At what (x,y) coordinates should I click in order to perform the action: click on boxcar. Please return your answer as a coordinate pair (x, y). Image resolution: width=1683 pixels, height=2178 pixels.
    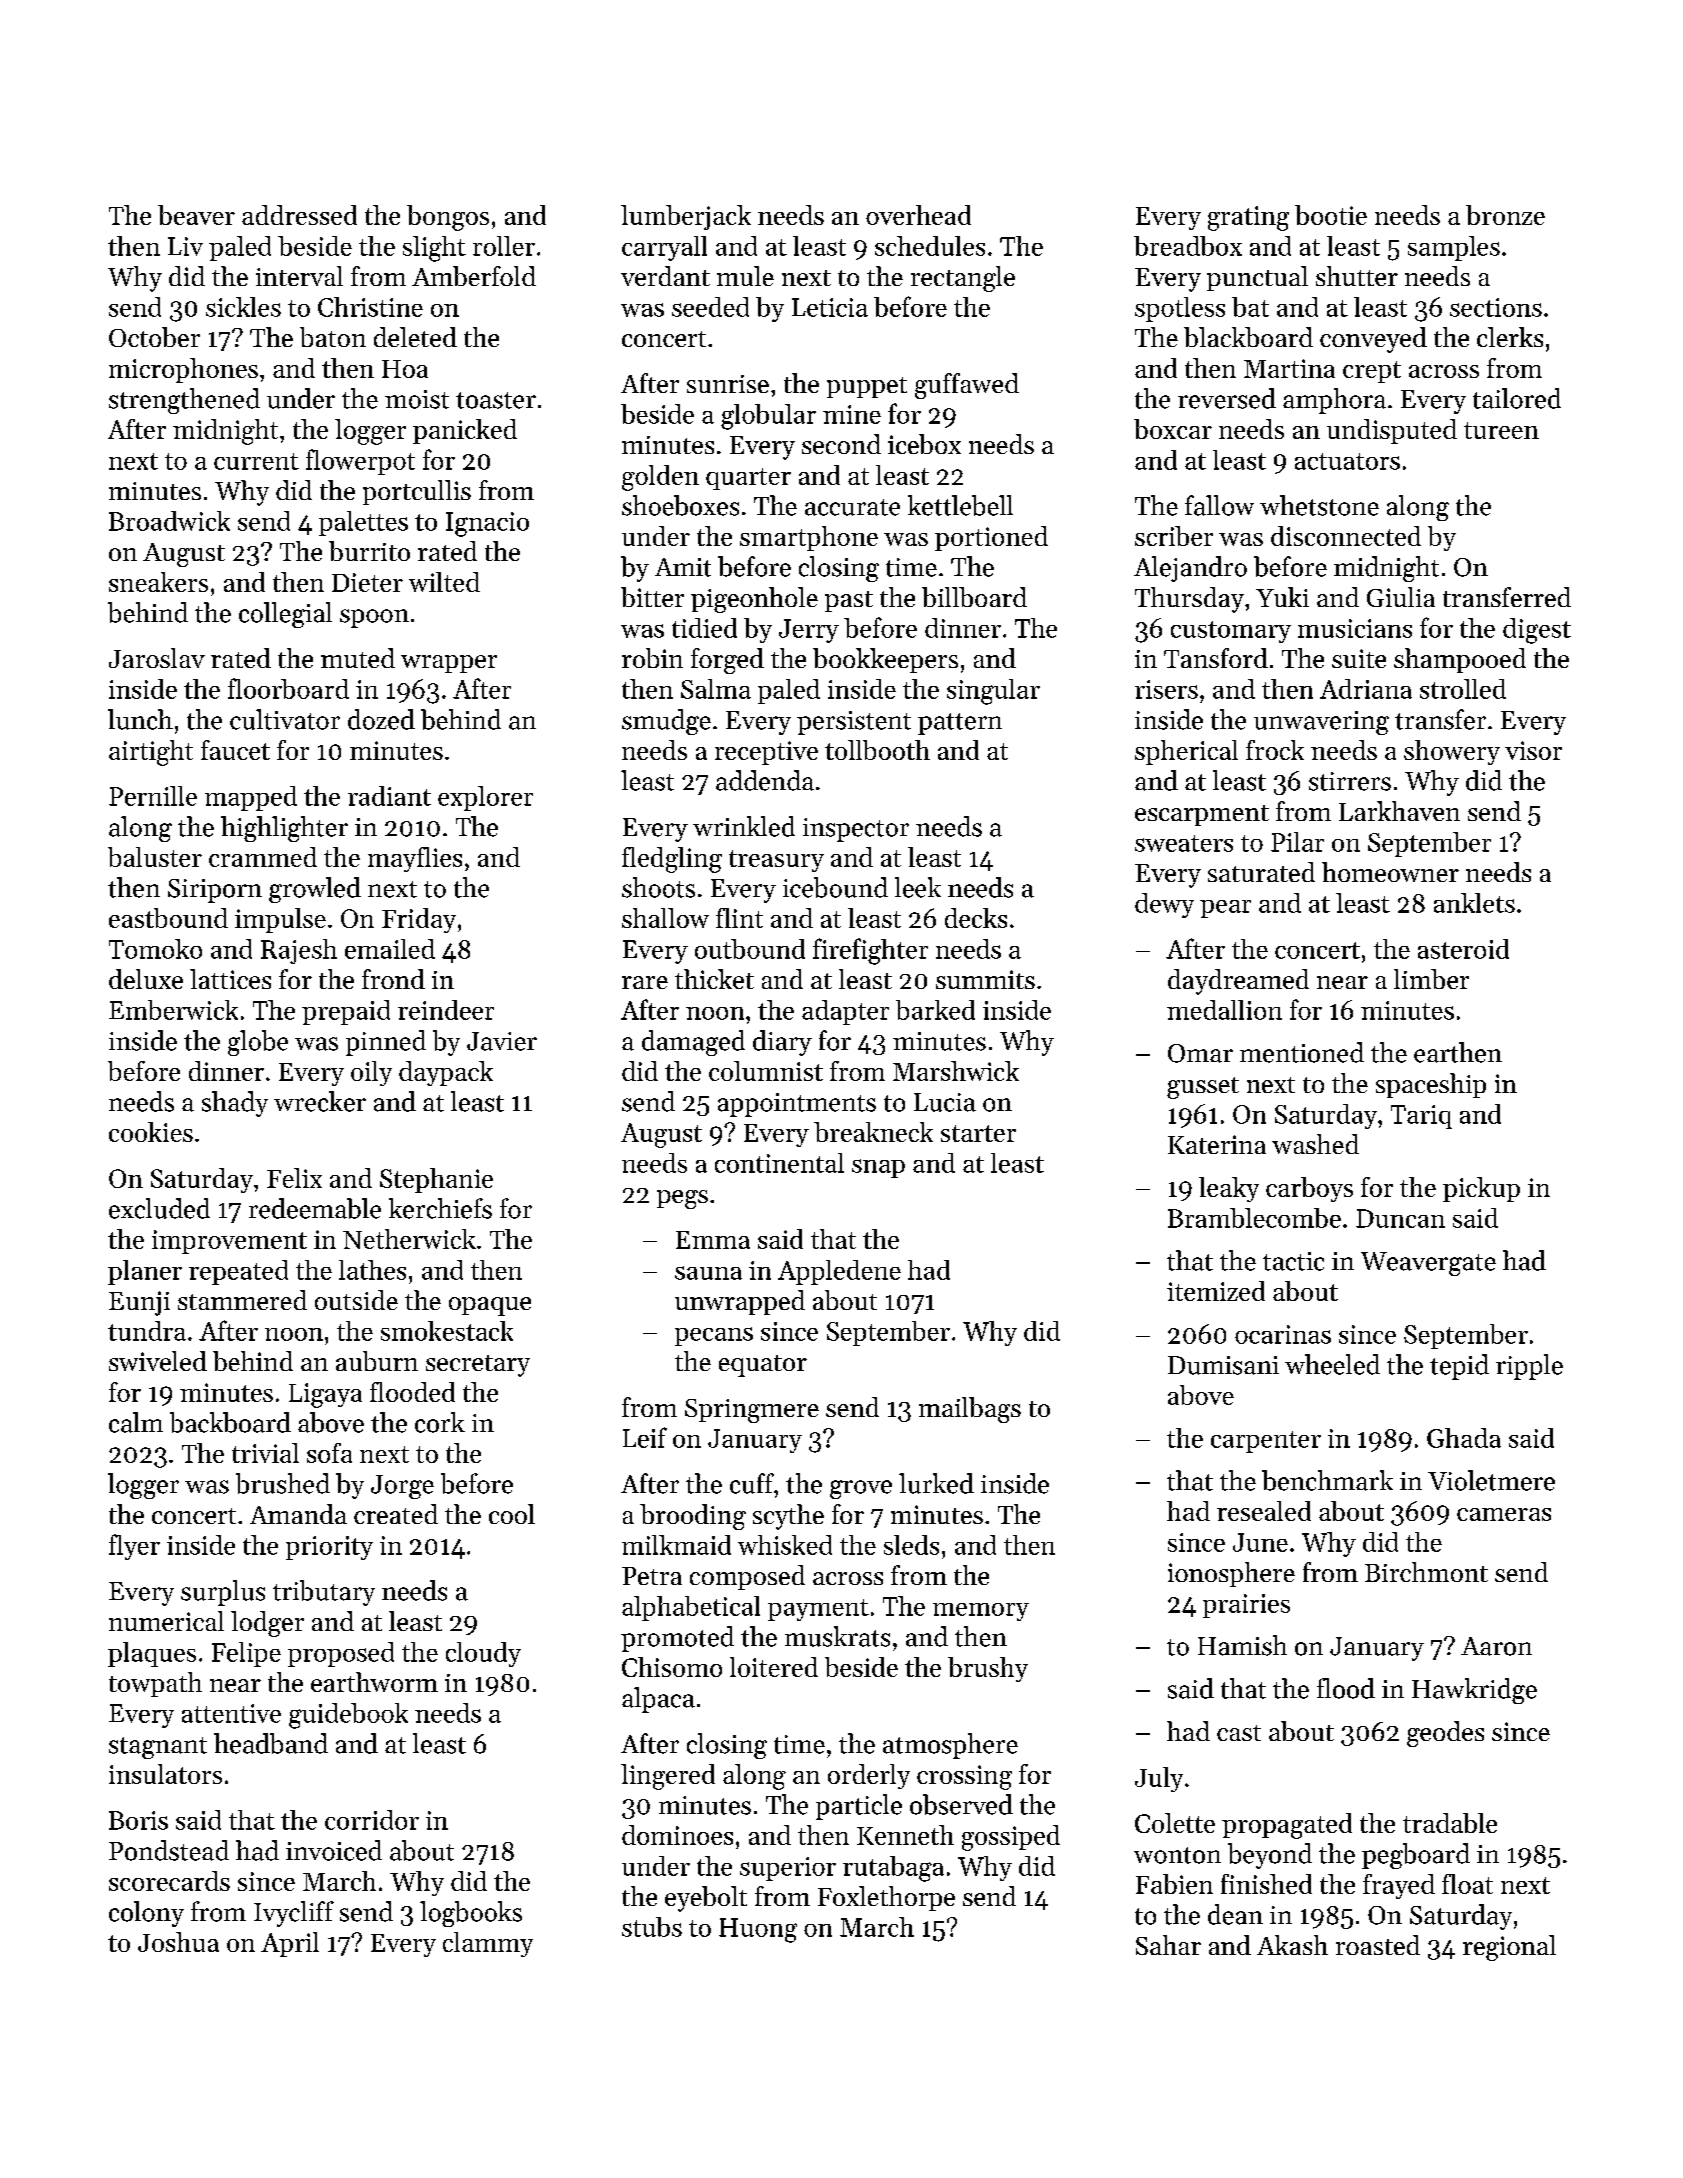
    Looking at the image, I should click on (1173, 429).
